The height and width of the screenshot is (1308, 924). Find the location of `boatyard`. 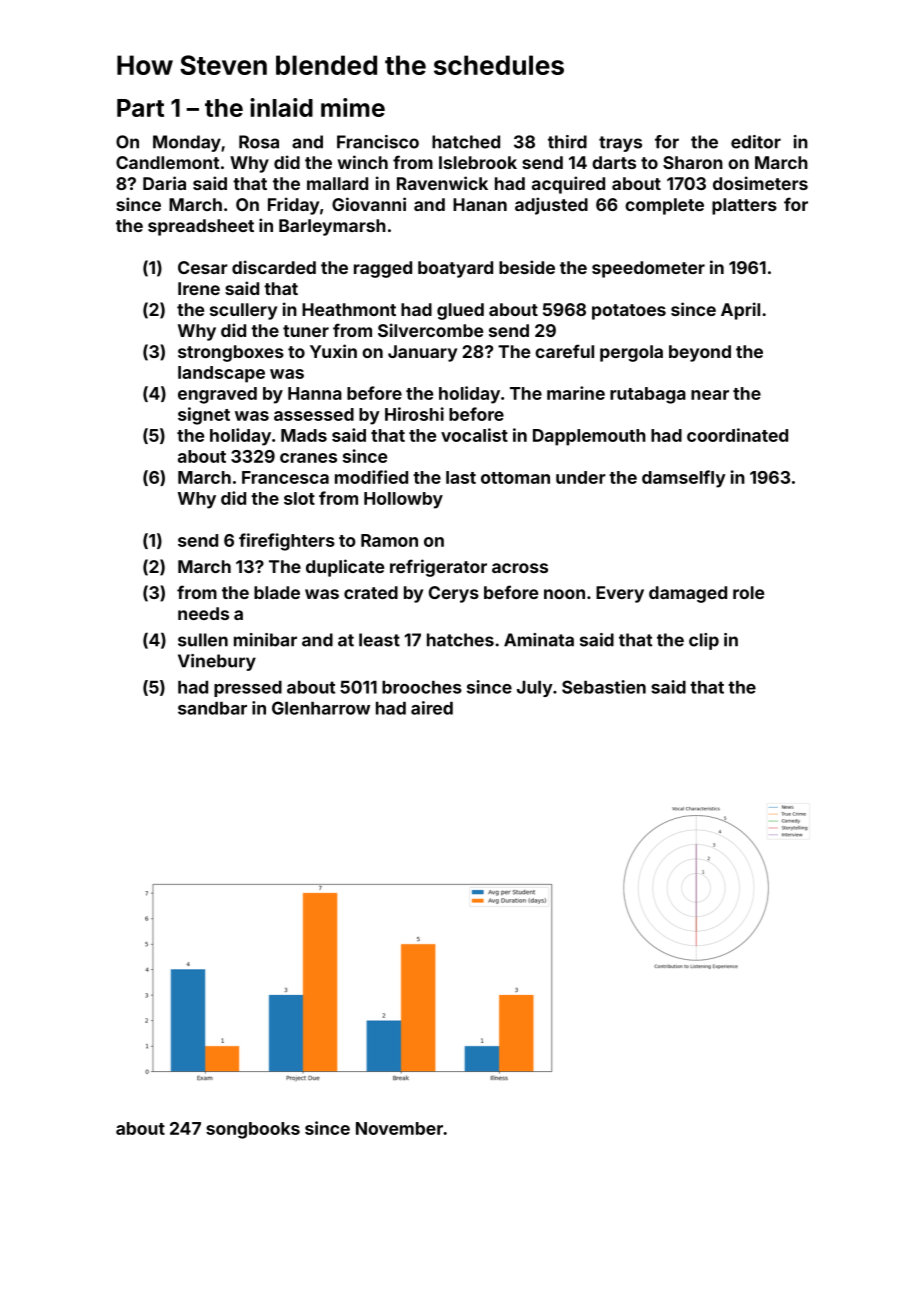

boatyard is located at coordinates (455, 269).
